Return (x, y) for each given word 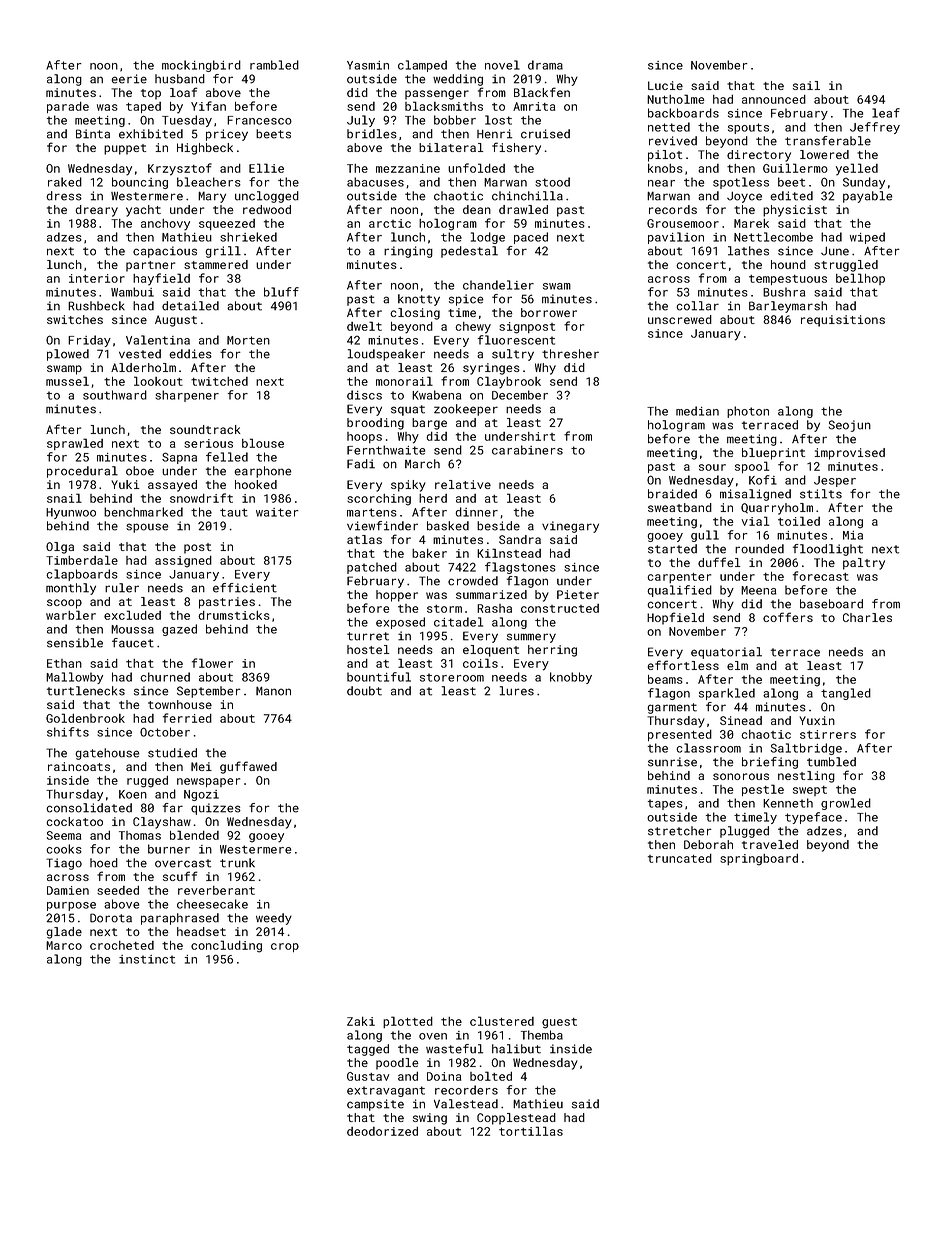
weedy (274, 919)
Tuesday (187, 121)
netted (669, 127)
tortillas (531, 1131)
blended (194, 835)
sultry (513, 355)
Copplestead (516, 1119)
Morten (248, 340)
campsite (375, 1105)
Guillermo (795, 168)
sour (712, 467)
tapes (665, 804)
